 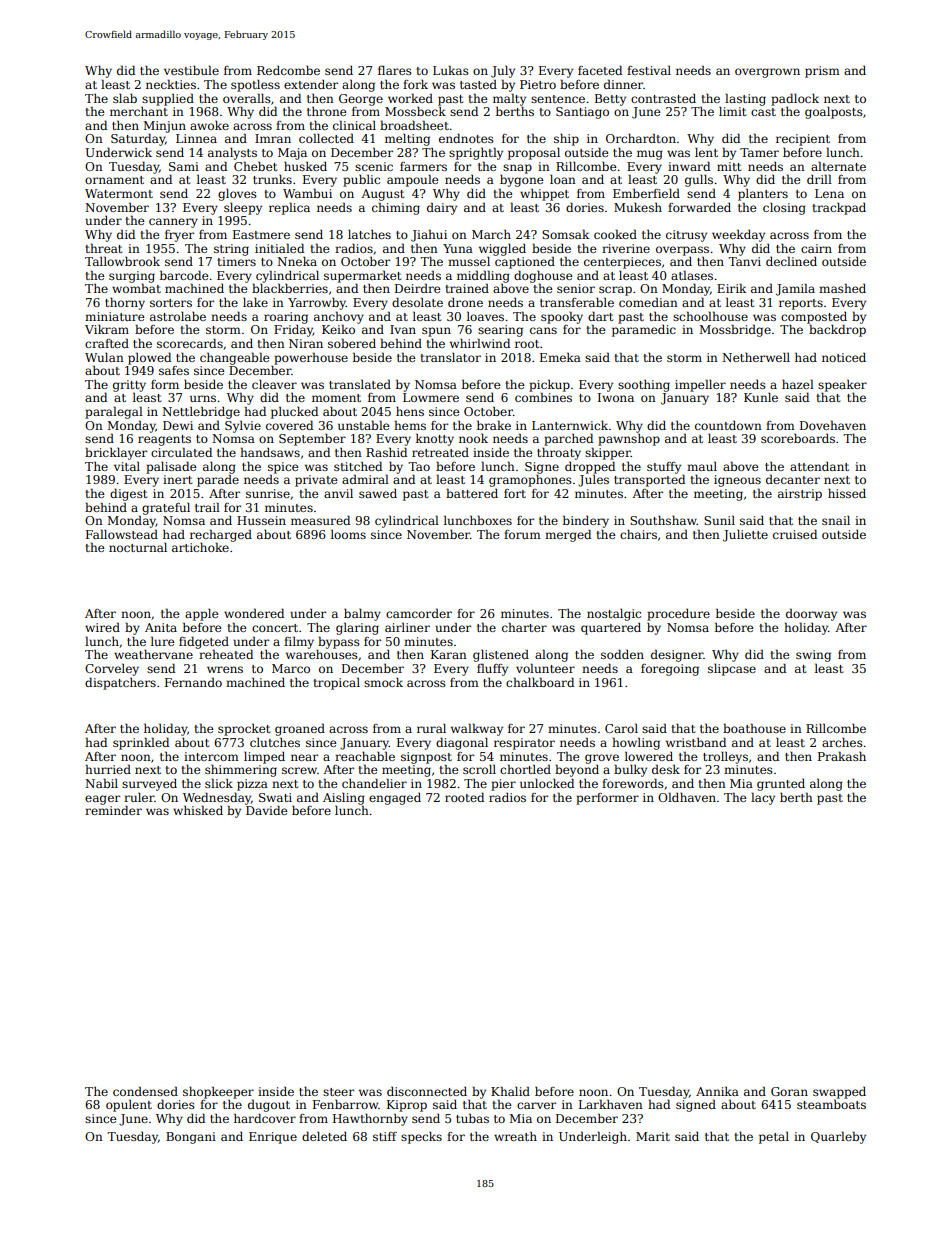 I want to click on doorway, so click(x=811, y=614).
